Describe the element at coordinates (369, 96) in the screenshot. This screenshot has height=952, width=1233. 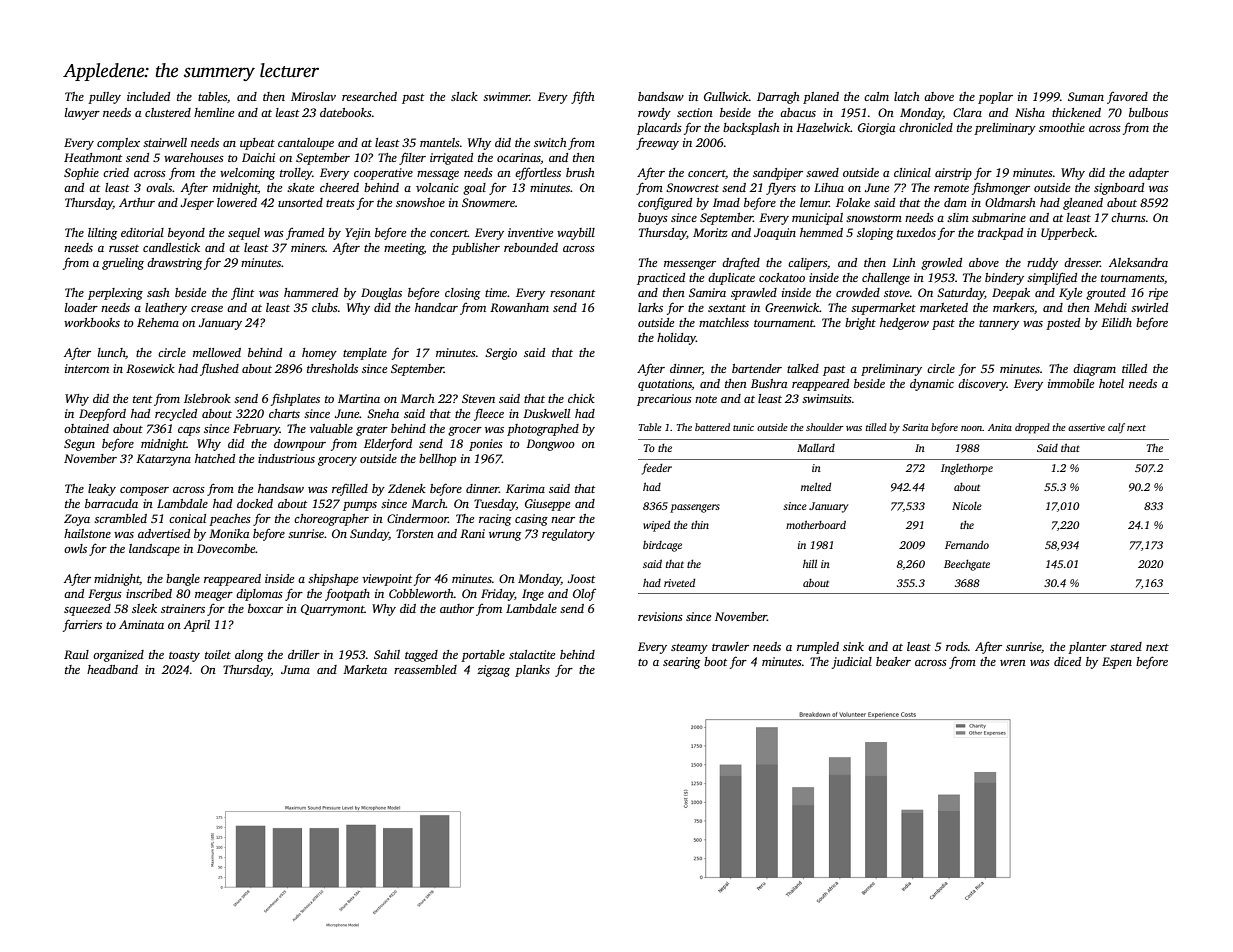
I see `researched` at that location.
